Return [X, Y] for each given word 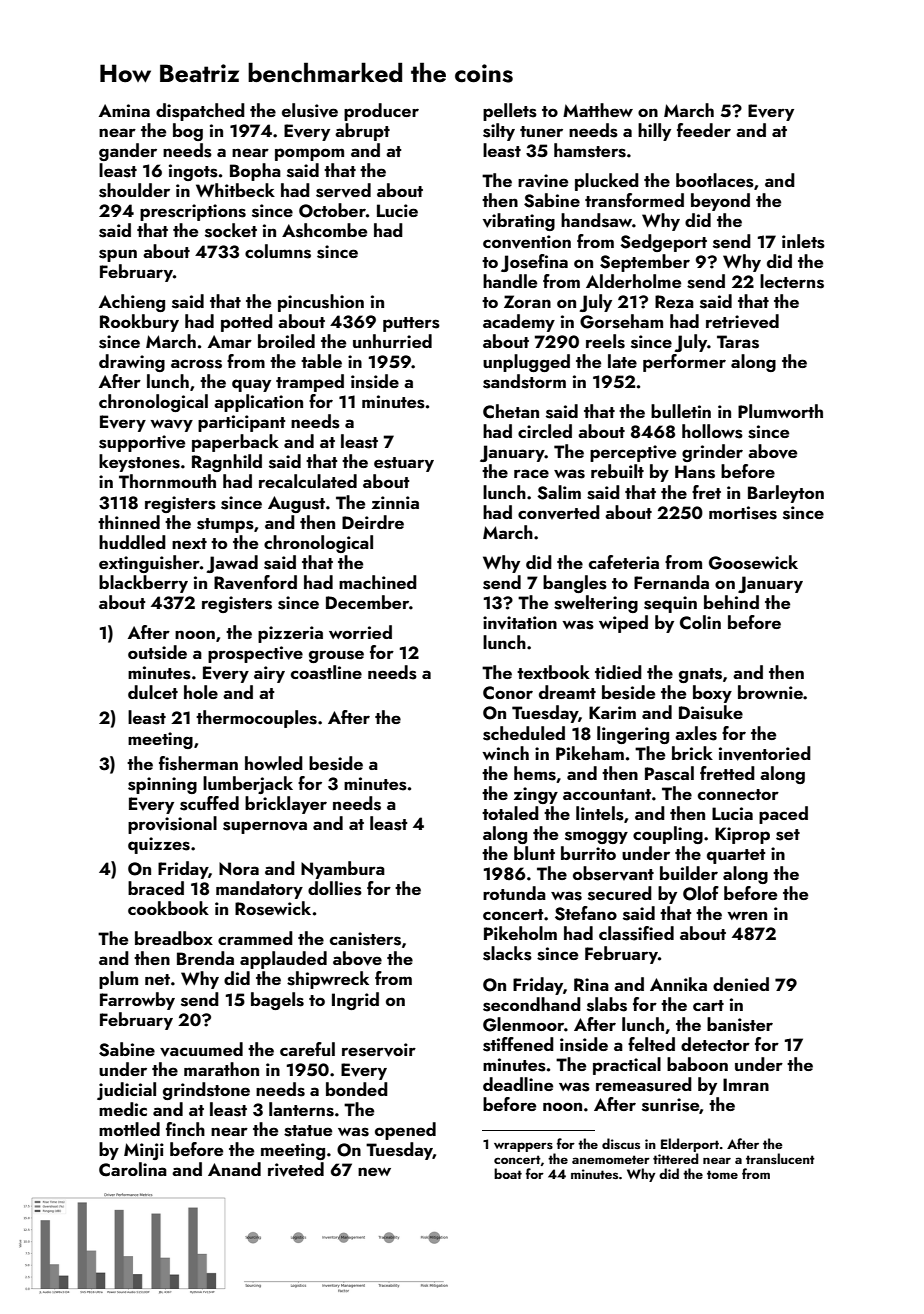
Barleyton [786, 494]
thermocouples [256, 719]
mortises [743, 513]
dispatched [200, 112]
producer [381, 112]
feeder [704, 130]
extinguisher [149, 564]
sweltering [596, 604]
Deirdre [373, 522]
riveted [296, 1169]
